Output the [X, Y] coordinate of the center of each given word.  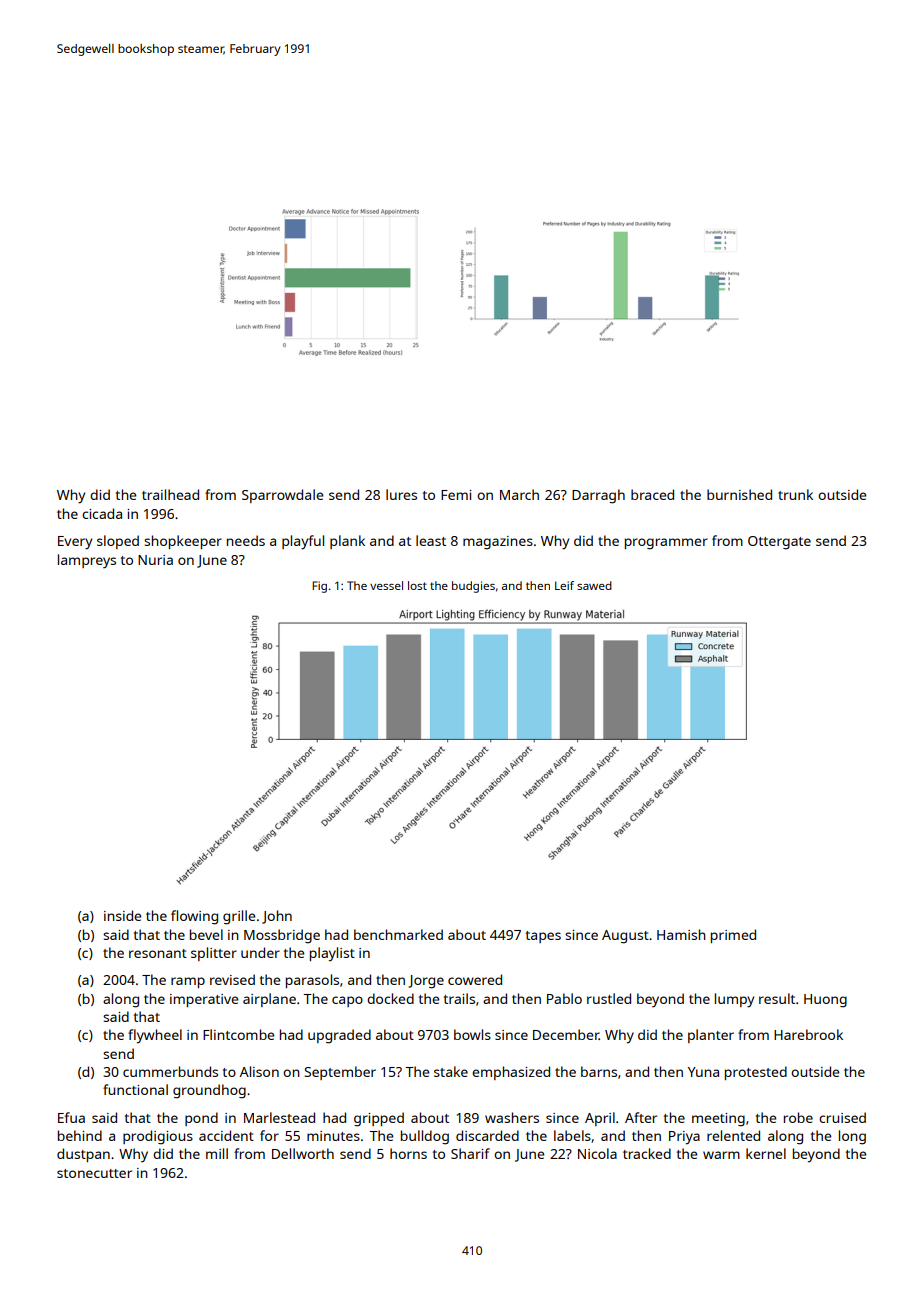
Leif [564, 585]
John [277, 917]
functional [135, 1089]
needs [246, 540]
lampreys [87, 561]
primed [733, 936]
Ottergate [779, 543]
